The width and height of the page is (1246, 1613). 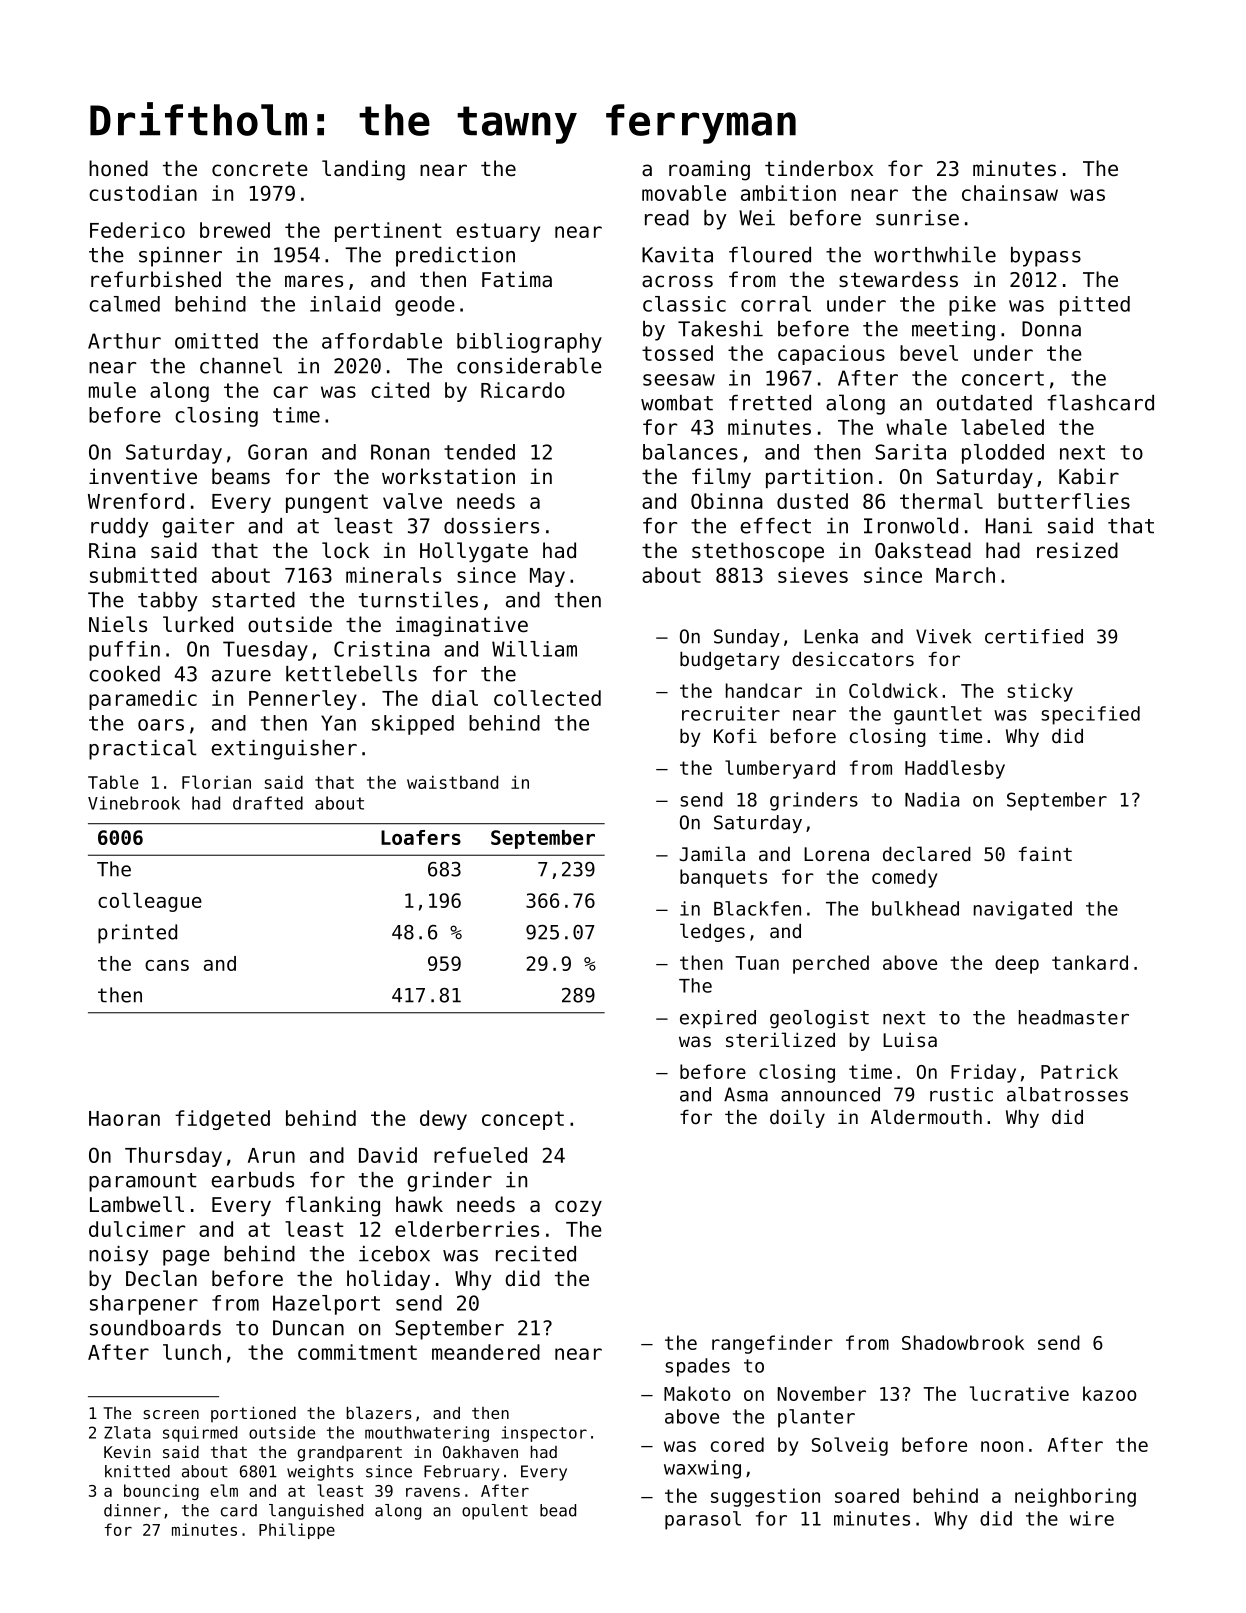 I want to click on waistband, so click(x=452, y=782).
